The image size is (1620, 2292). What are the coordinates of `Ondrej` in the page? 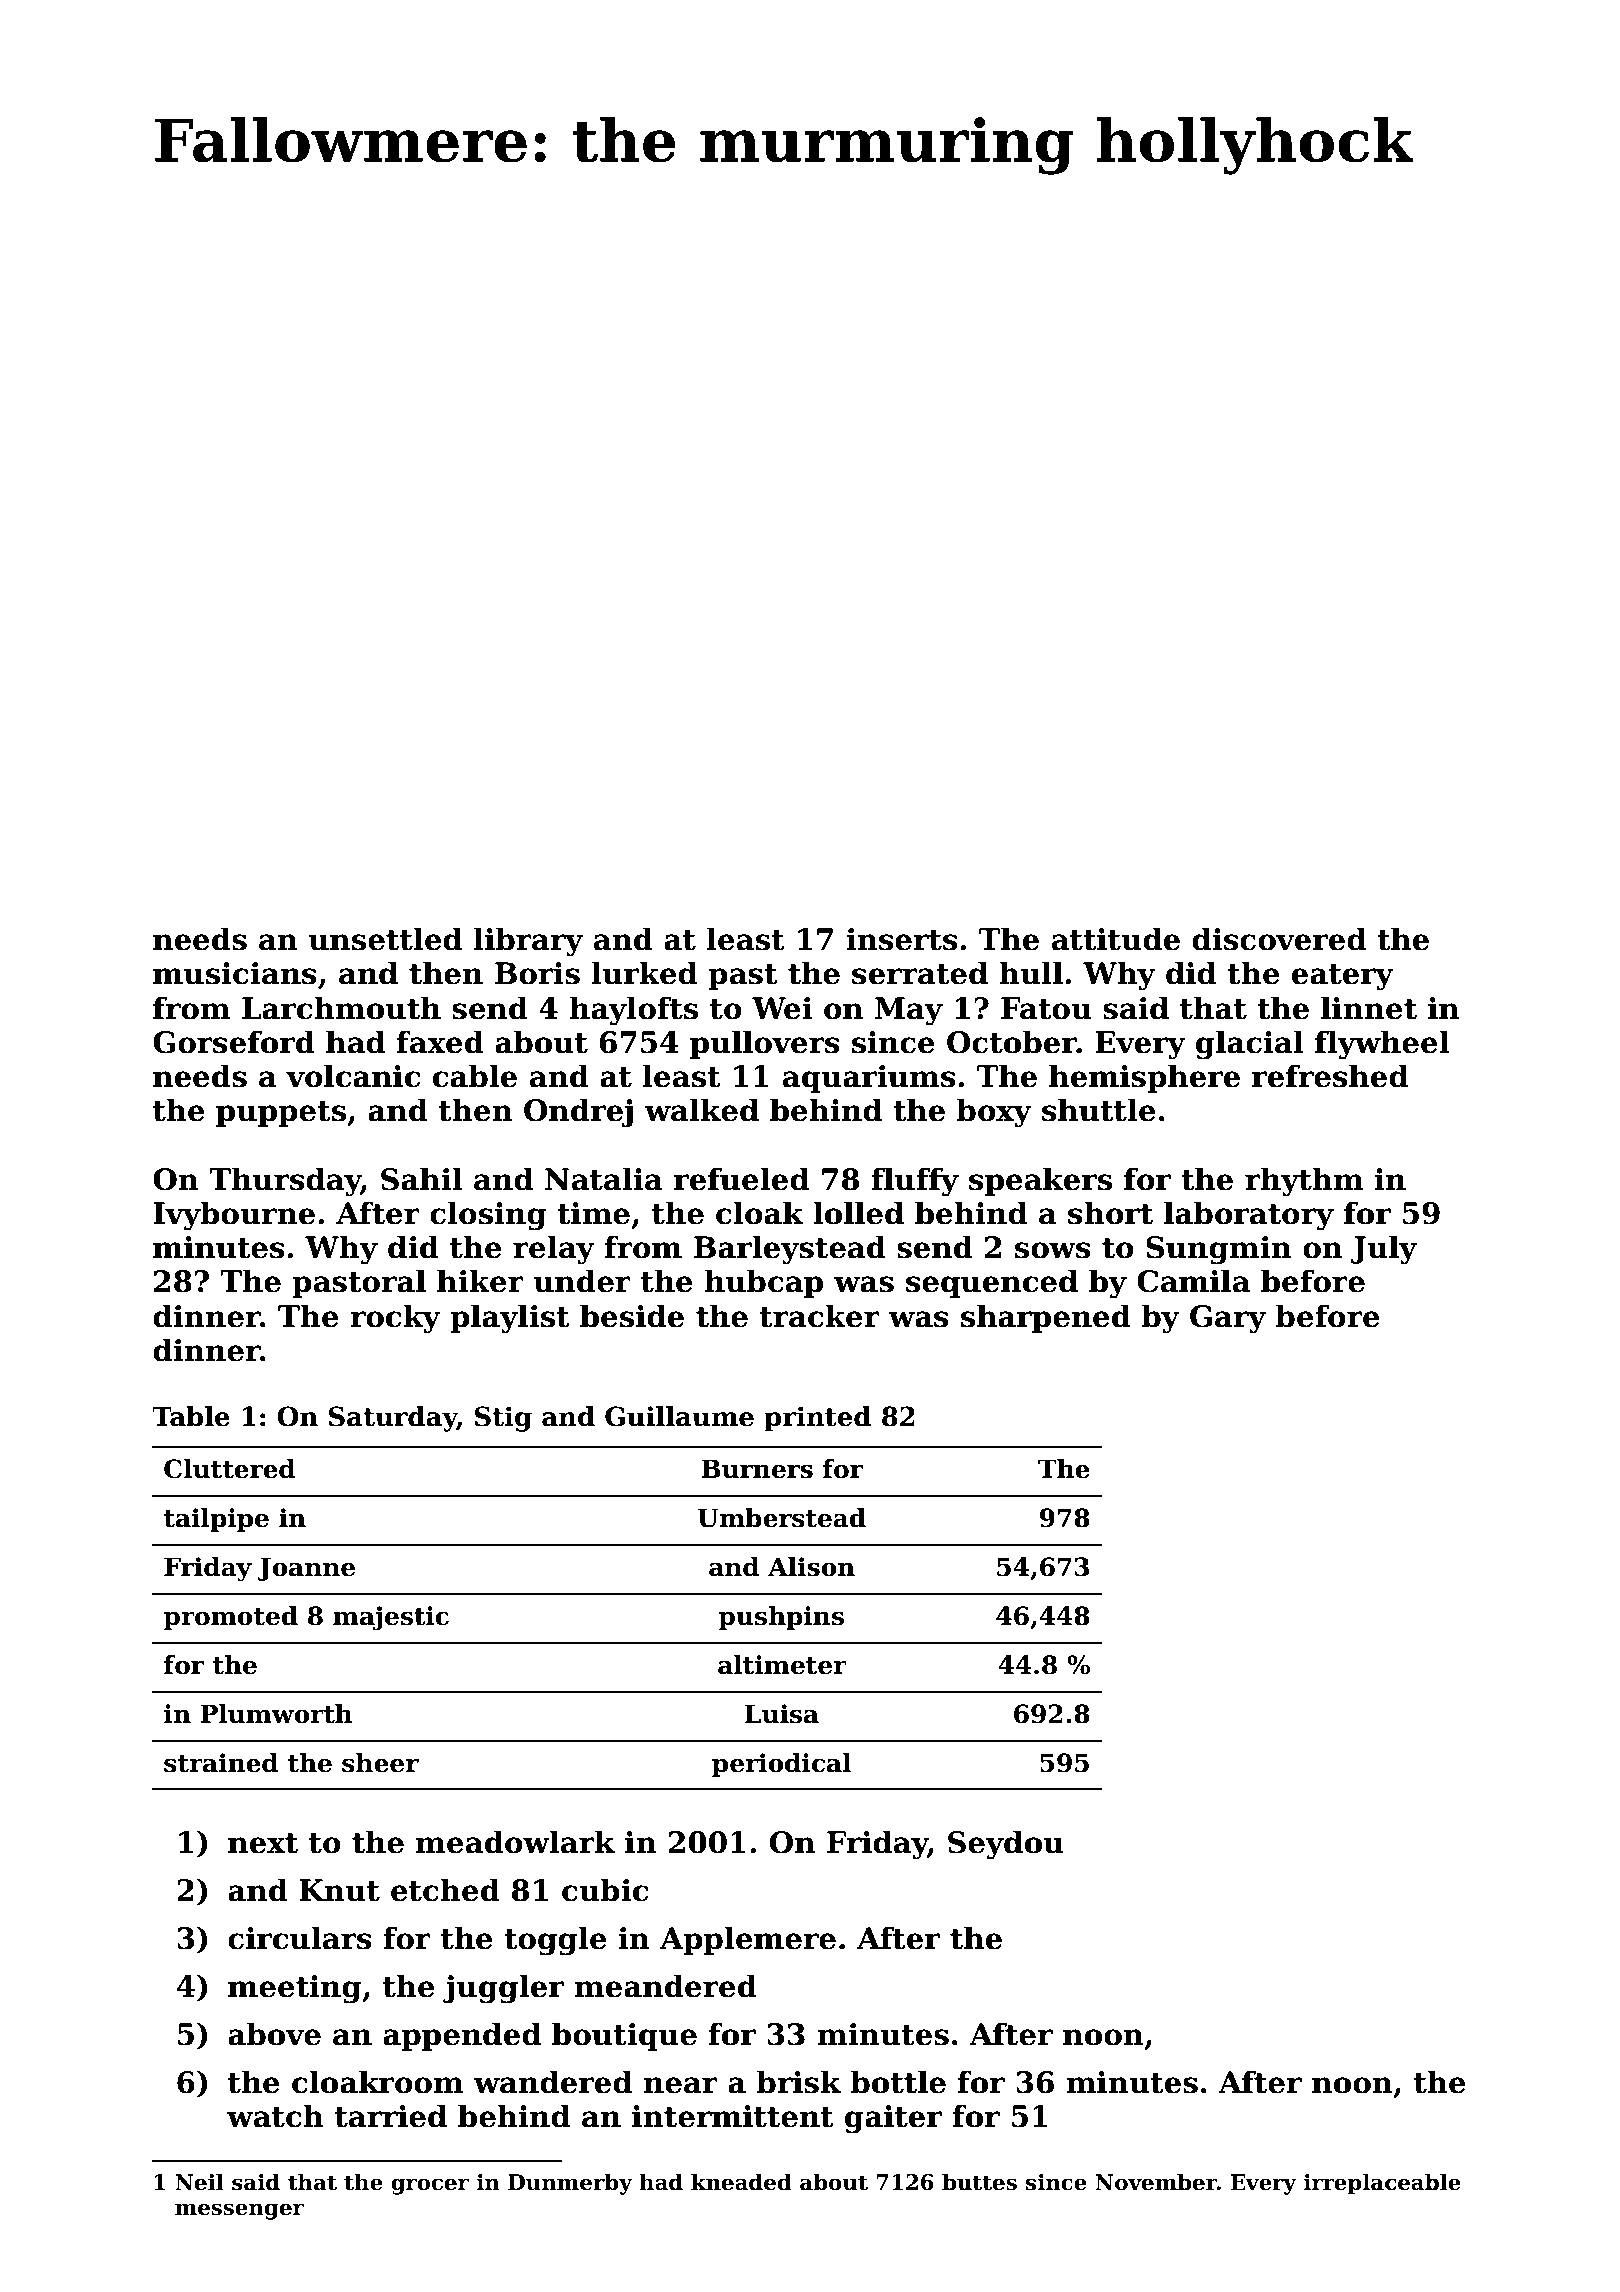 It's located at (578, 1113).
